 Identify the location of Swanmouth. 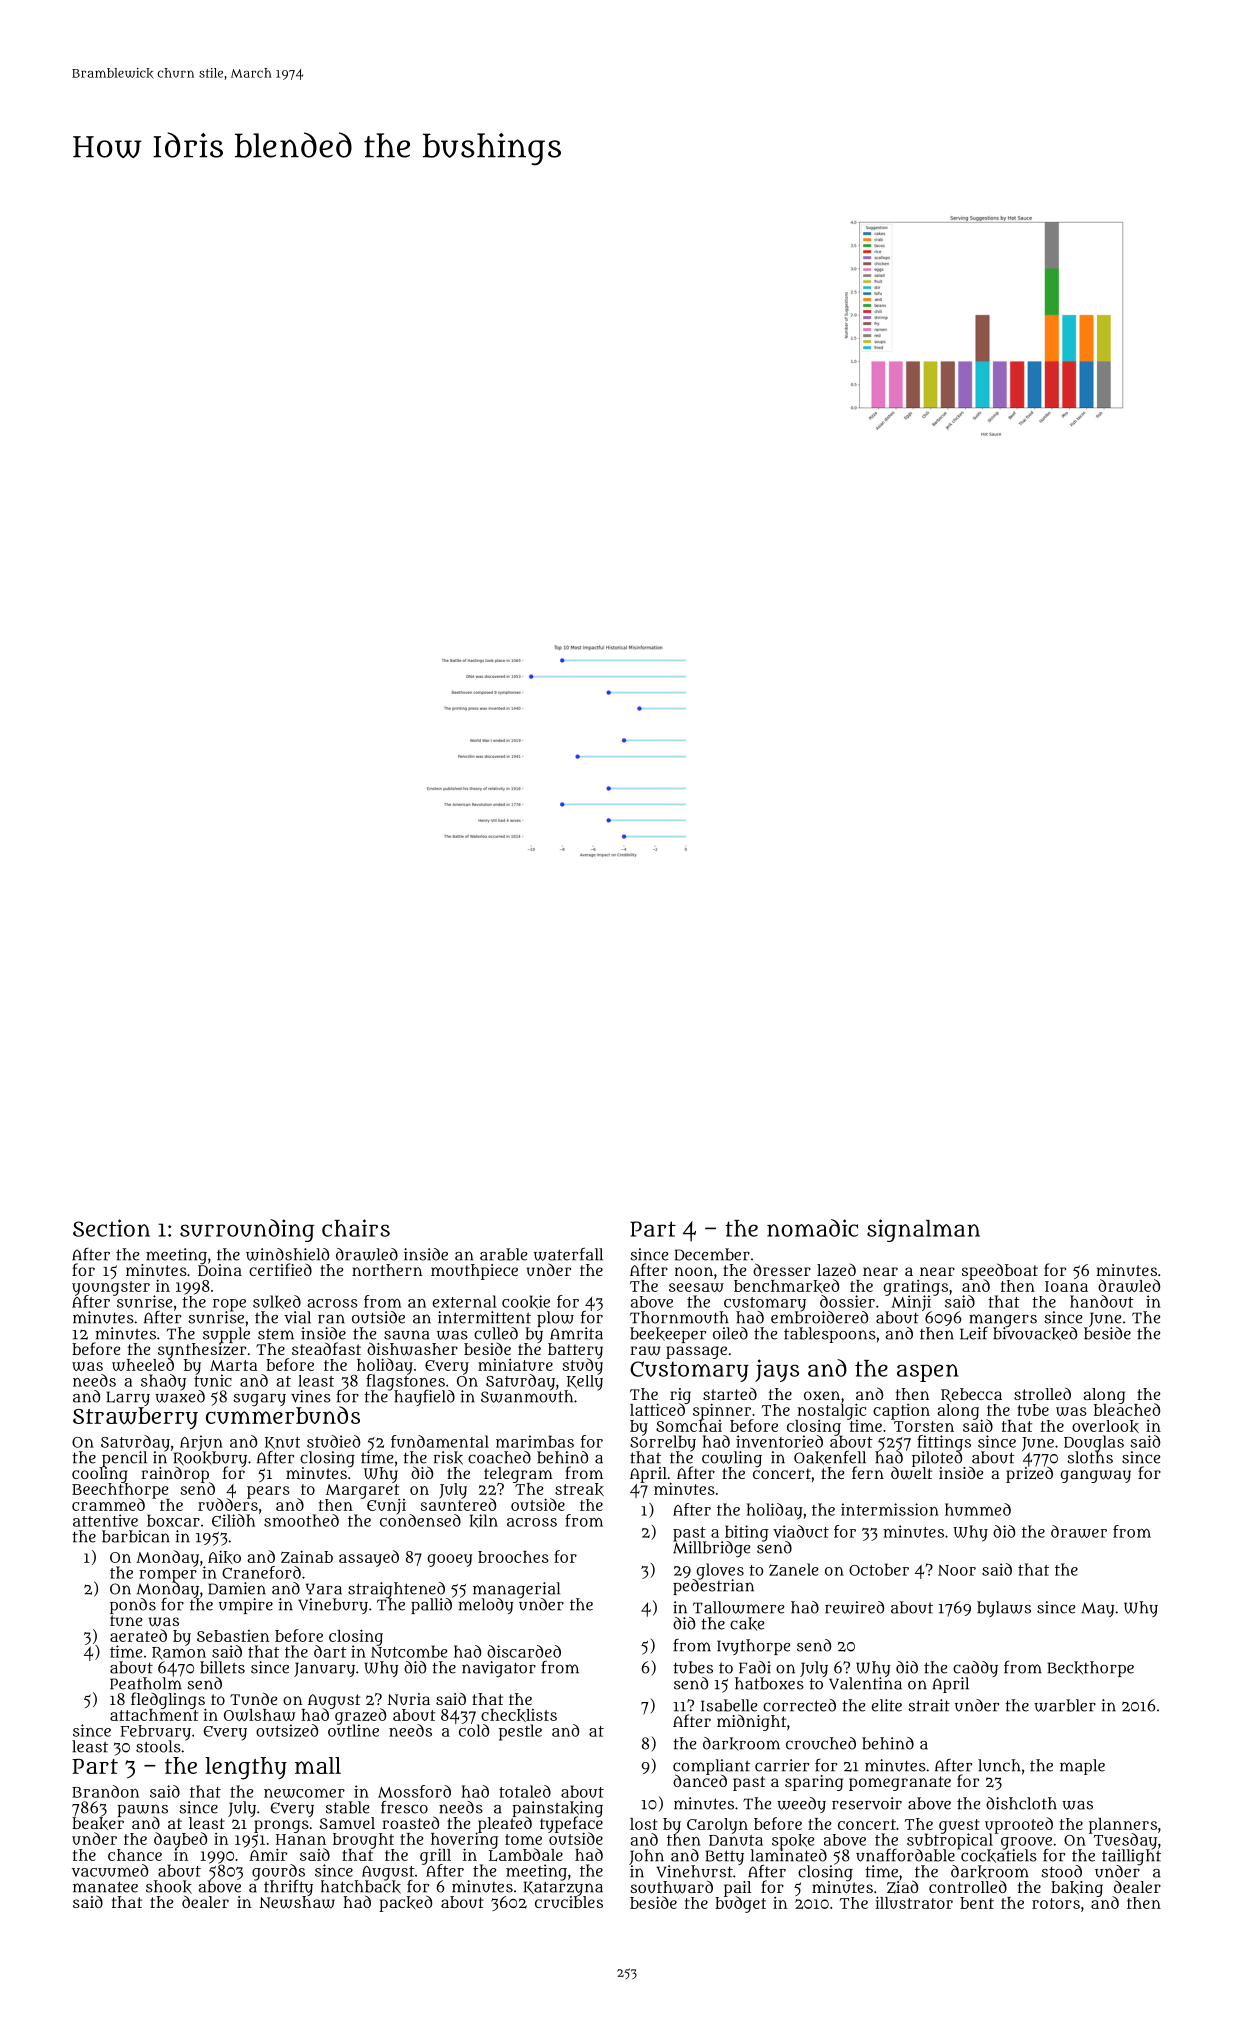
(527, 1396).
